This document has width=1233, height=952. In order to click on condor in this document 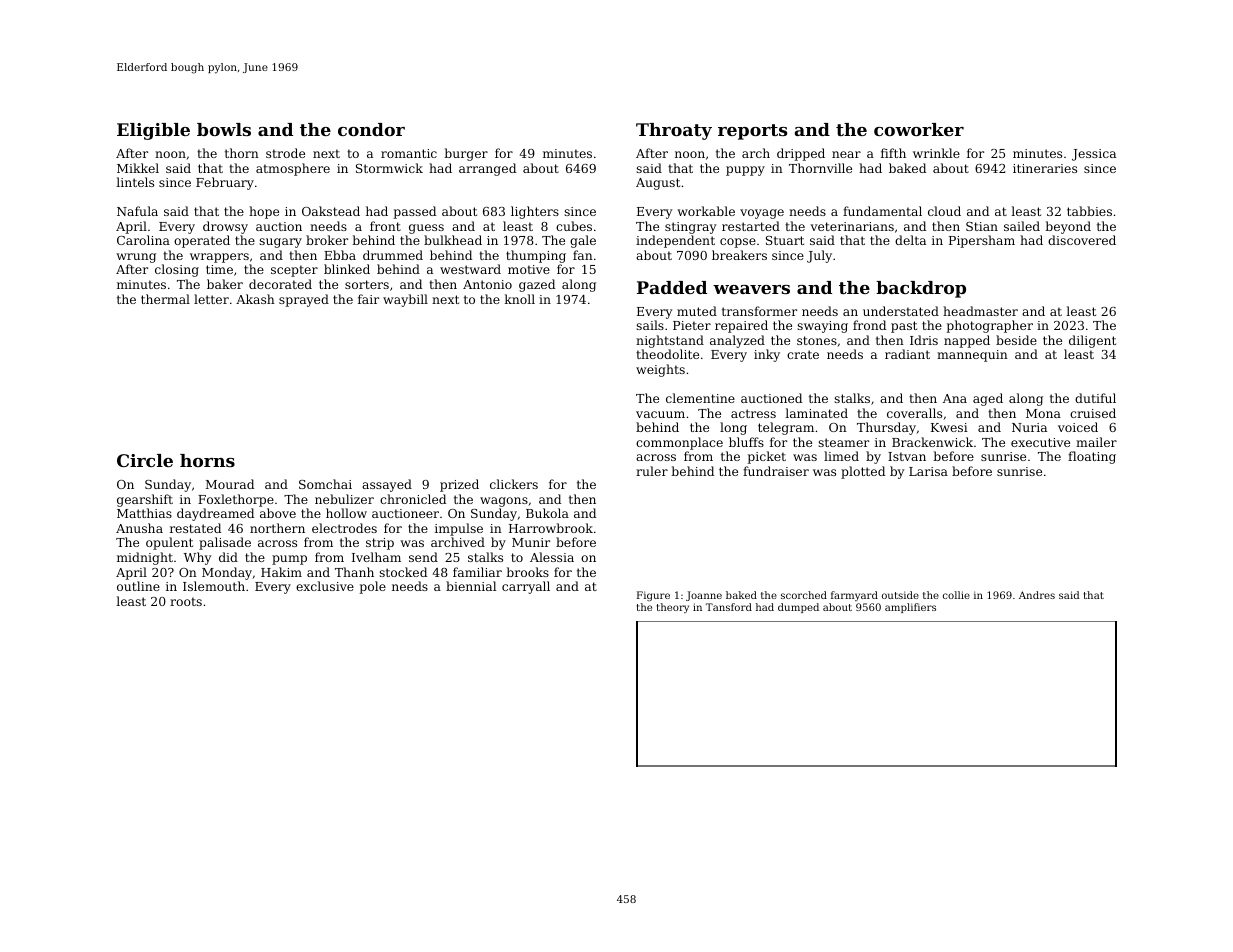, I will do `click(371, 129)`.
